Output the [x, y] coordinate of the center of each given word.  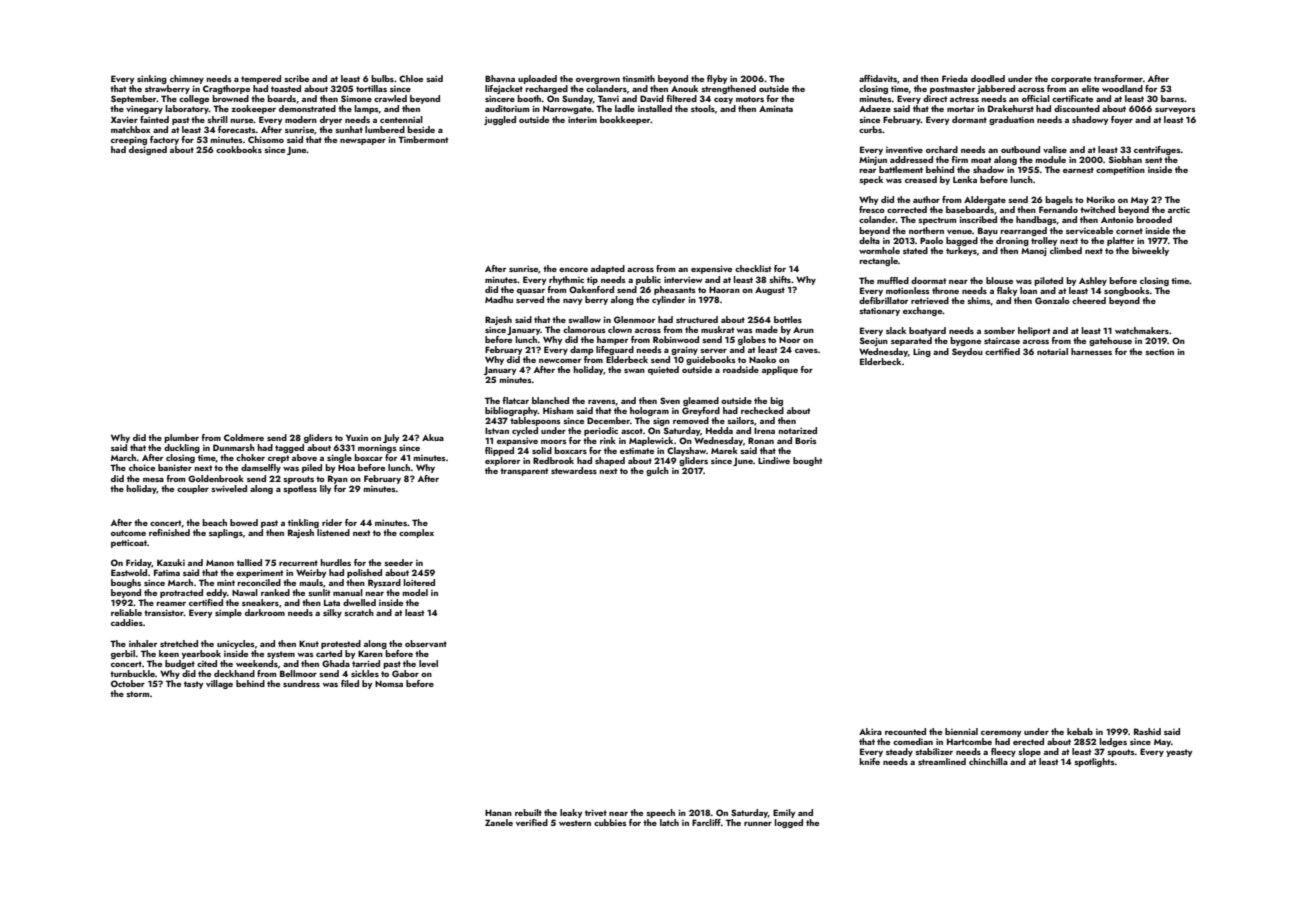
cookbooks [239, 149]
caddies [127, 622]
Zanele [499, 822]
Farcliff [706, 822]
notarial [1052, 351]
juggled [500, 120]
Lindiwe [774, 460]
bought [807, 461]
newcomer [560, 361]
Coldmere [244, 437]
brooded [1154, 219]
